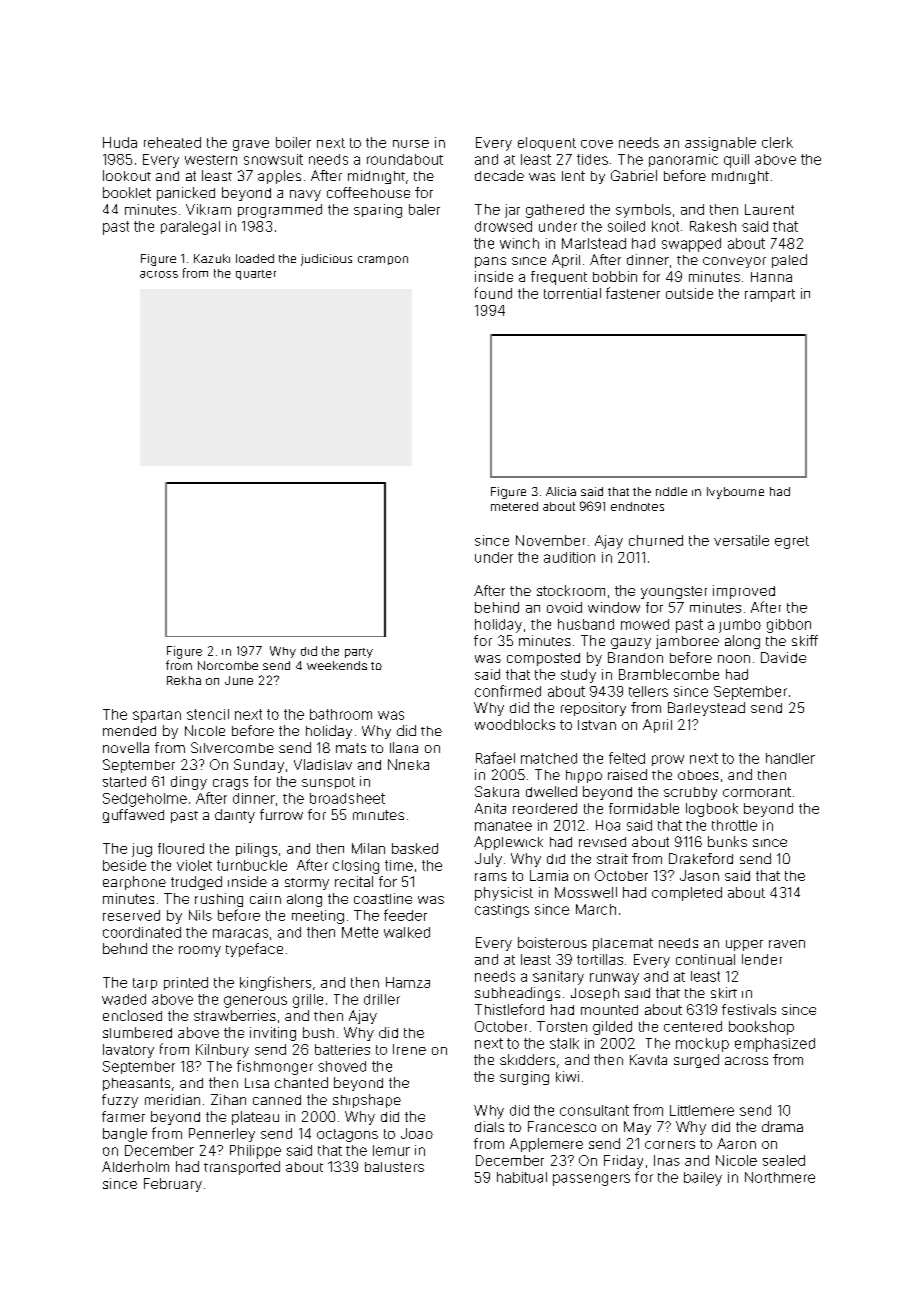  What do you see at coordinates (720, 144) in the screenshot?
I see `assignable` at bounding box center [720, 144].
